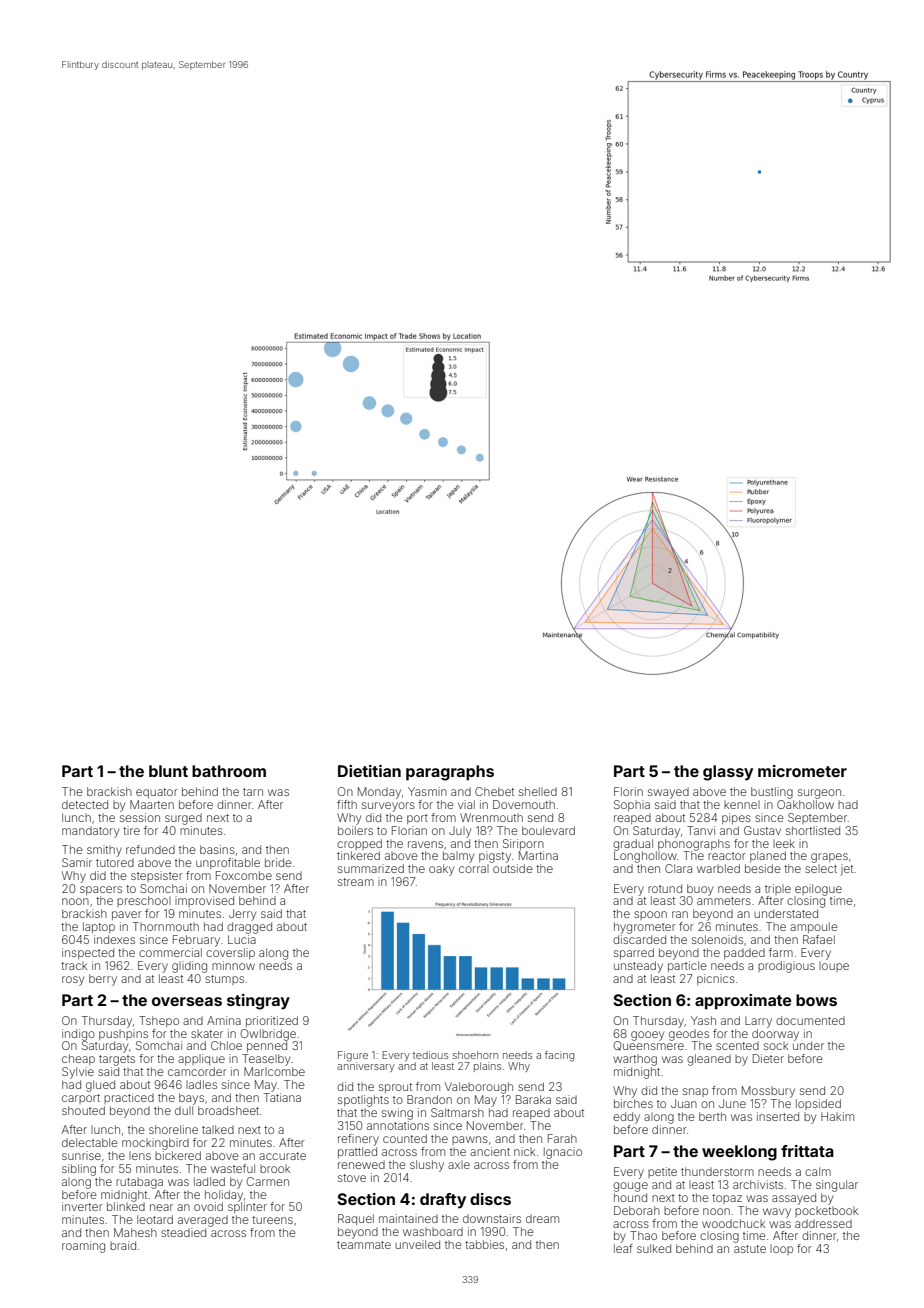 The image size is (924, 1308). I want to click on improvised, so click(204, 901).
